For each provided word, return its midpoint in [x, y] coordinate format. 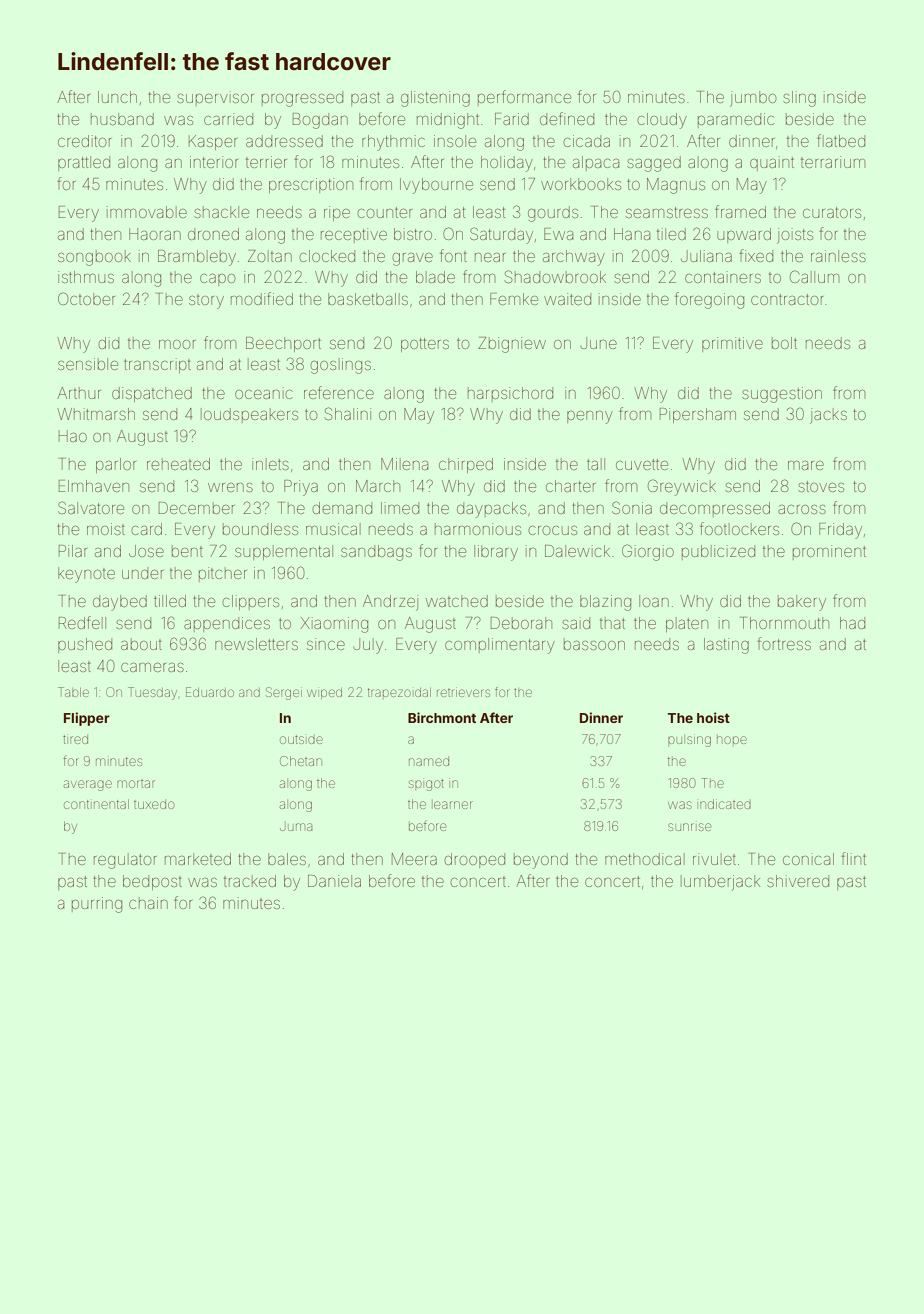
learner [453, 805]
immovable [147, 212]
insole [455, 141]
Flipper [87, 719]
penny [590, 417]
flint [853, 858]
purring [97, 905]
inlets [270, 464]
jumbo [753, 99]
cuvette [642, 464]
